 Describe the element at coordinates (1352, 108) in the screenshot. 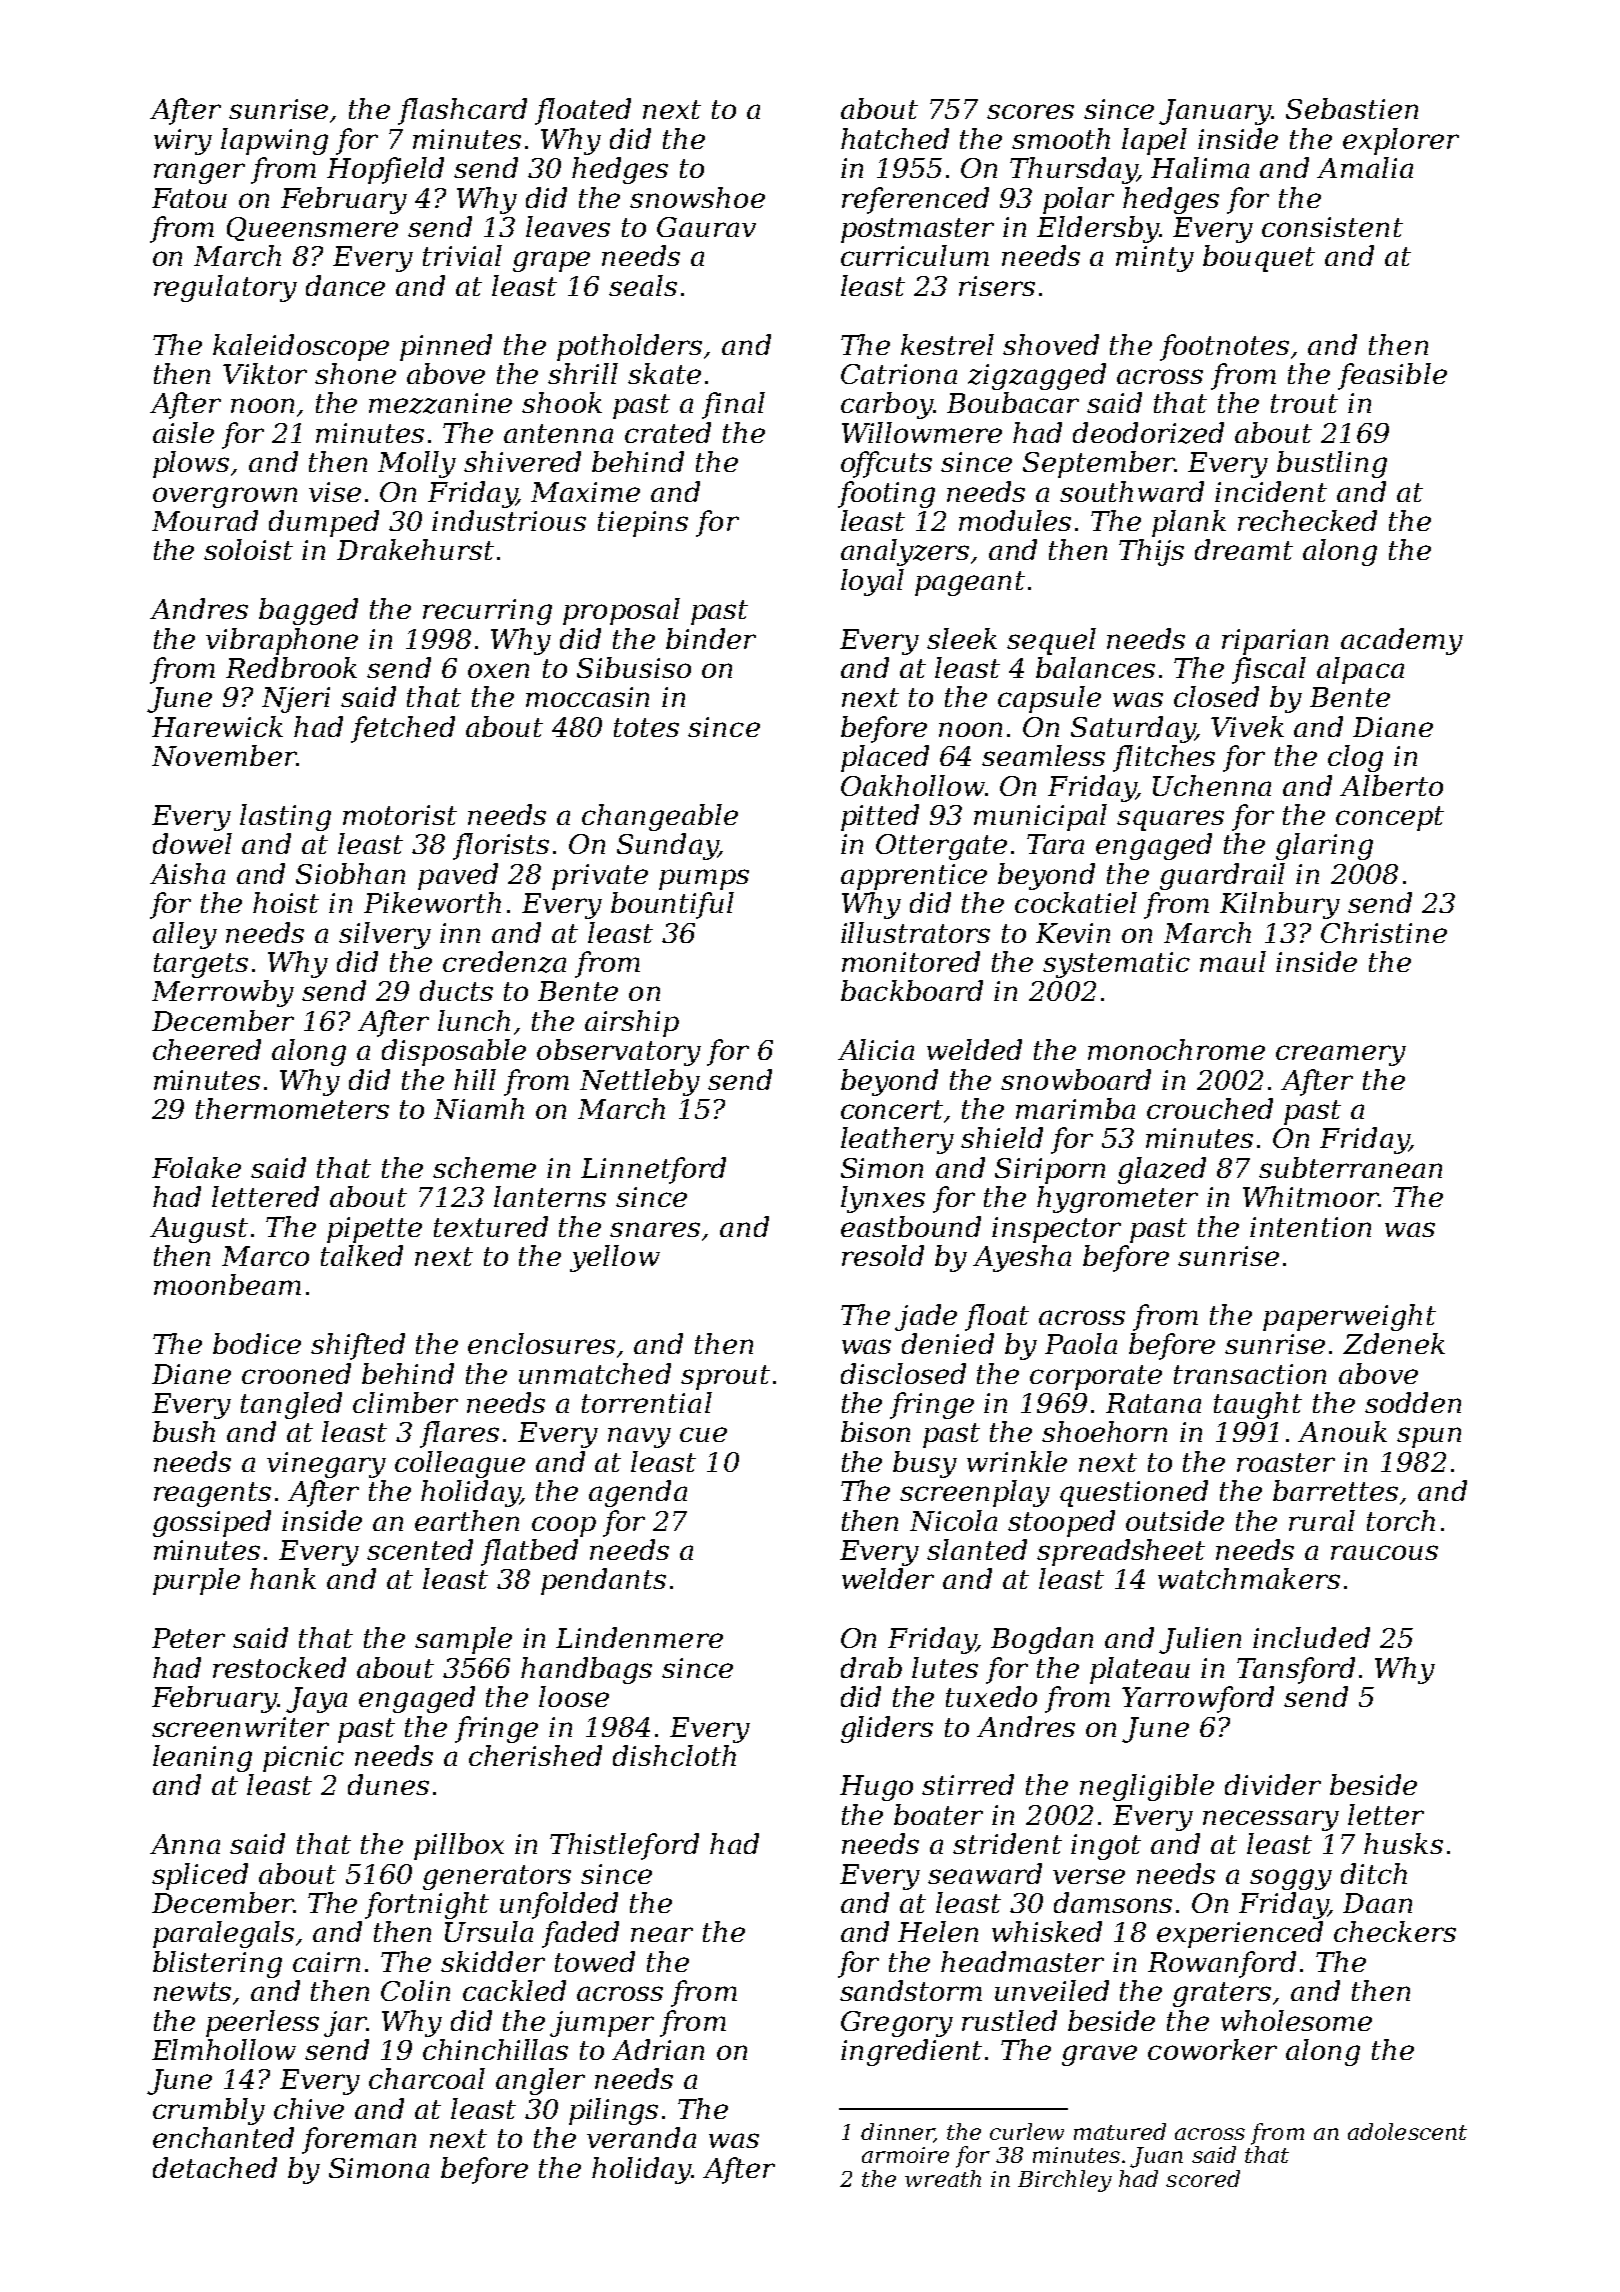

I see `Sebastien` at that location.
